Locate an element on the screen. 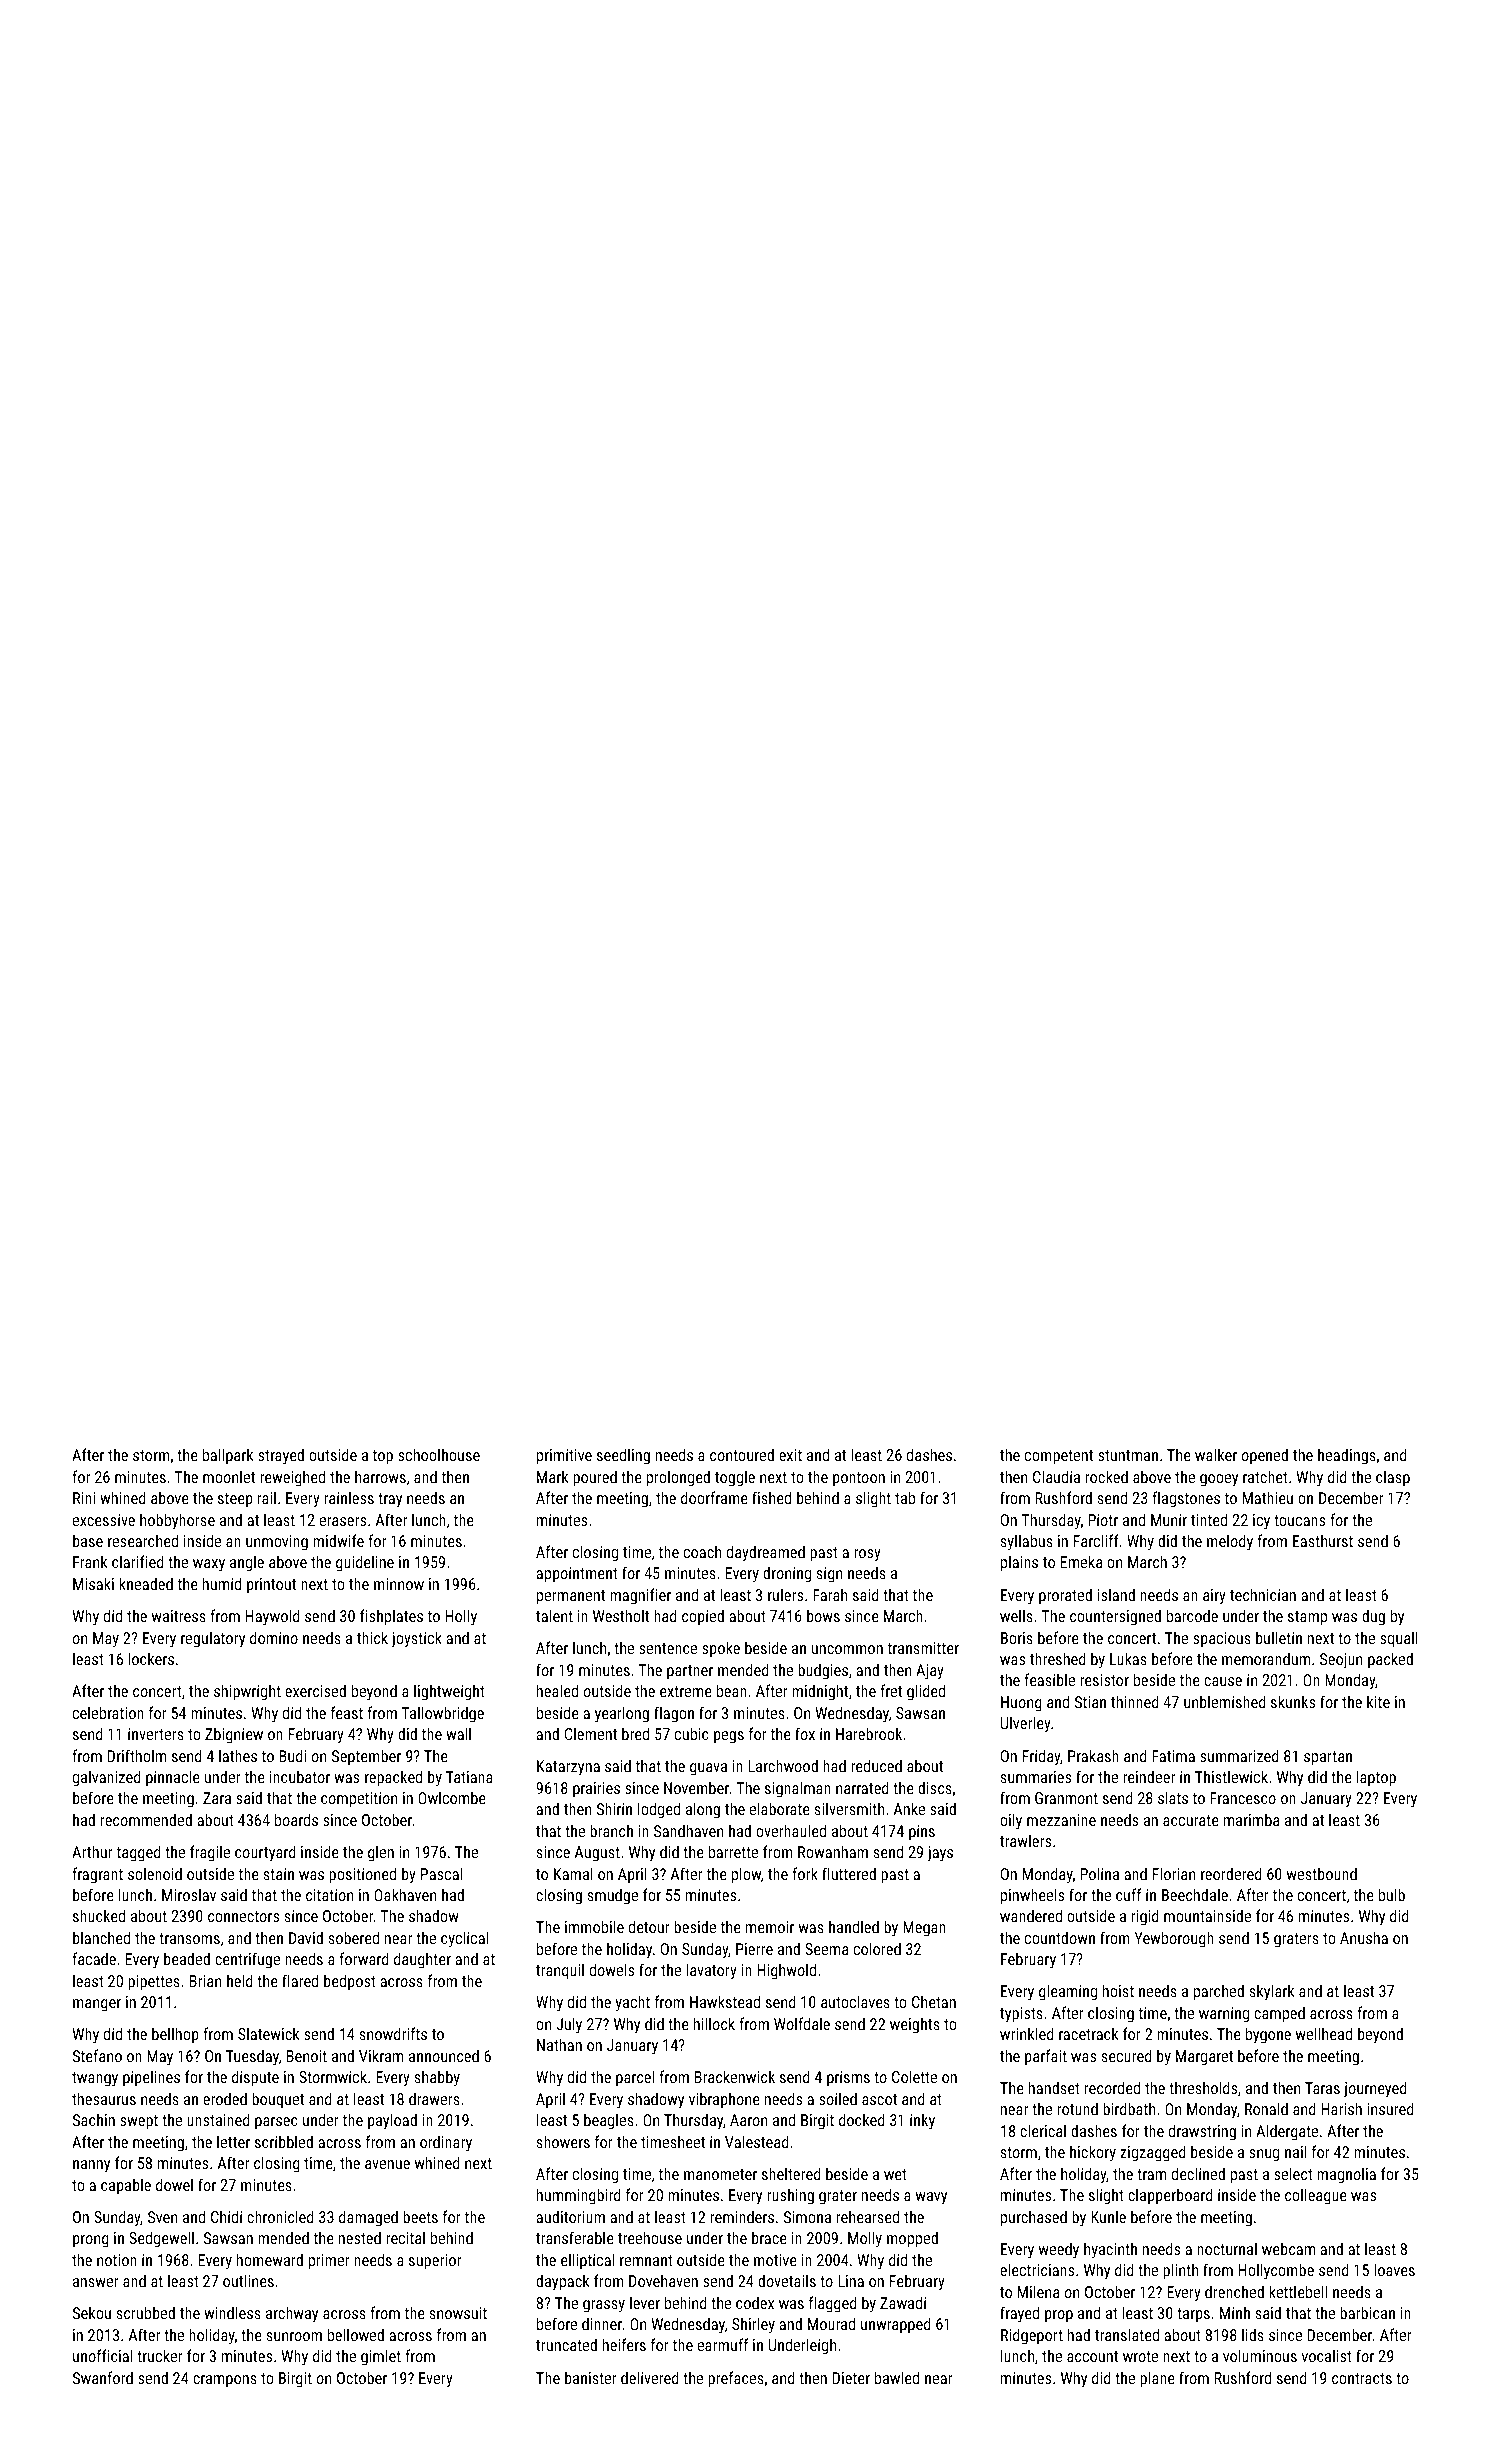 The height and width of the screenshot is (2464, 1496). reminders is located at coordinates (742, 2216).
